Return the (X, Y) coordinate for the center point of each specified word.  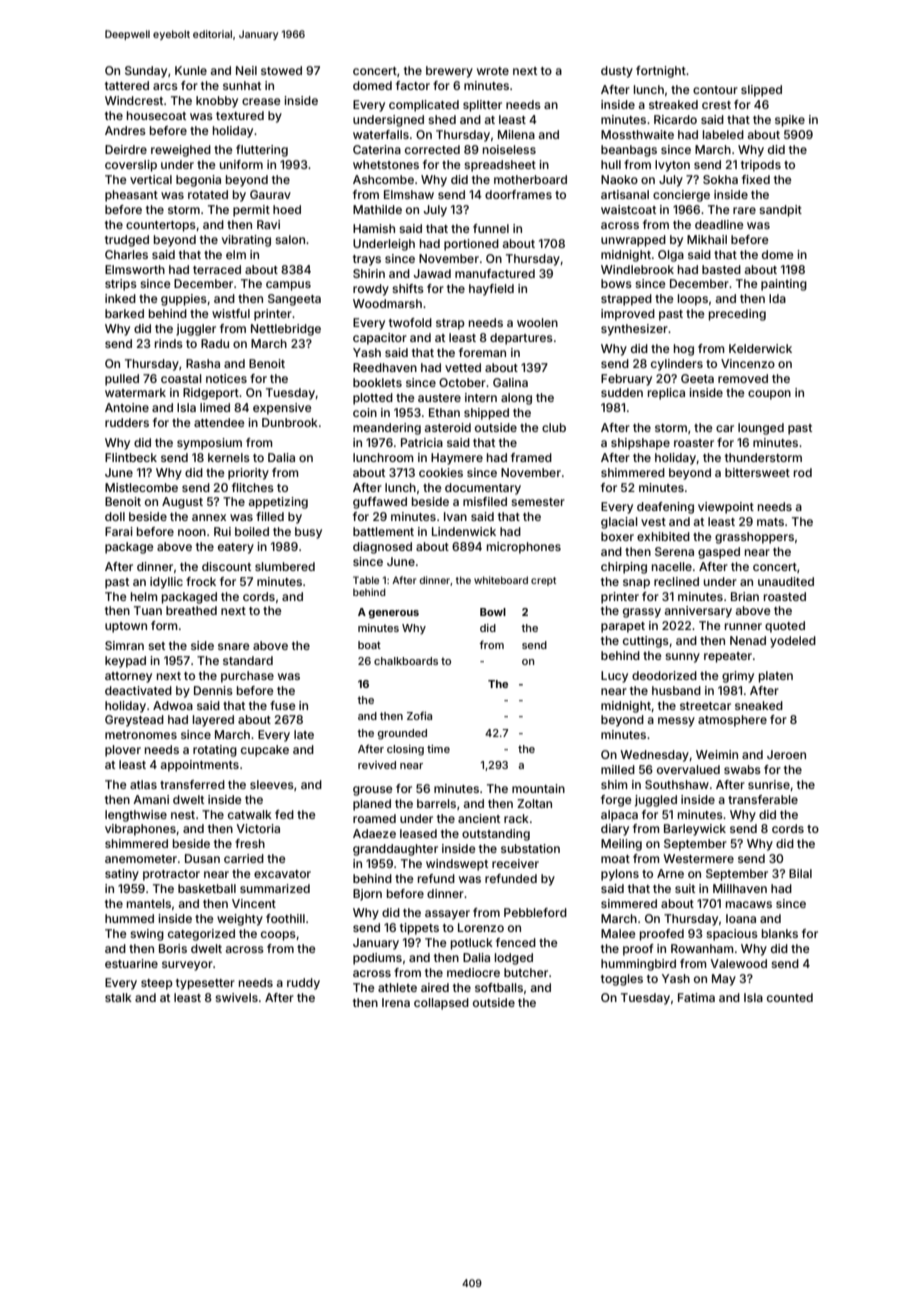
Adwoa (173, 705)
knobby (217, 102)
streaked (673, 104)
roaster (694, 443)
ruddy (303, 984)
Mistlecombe (141, 487)
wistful (231, 313)
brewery (449, 72)
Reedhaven (385, 367)
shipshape (640, 444)
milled (618, 769)
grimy (738, 677)
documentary (483, 489)
